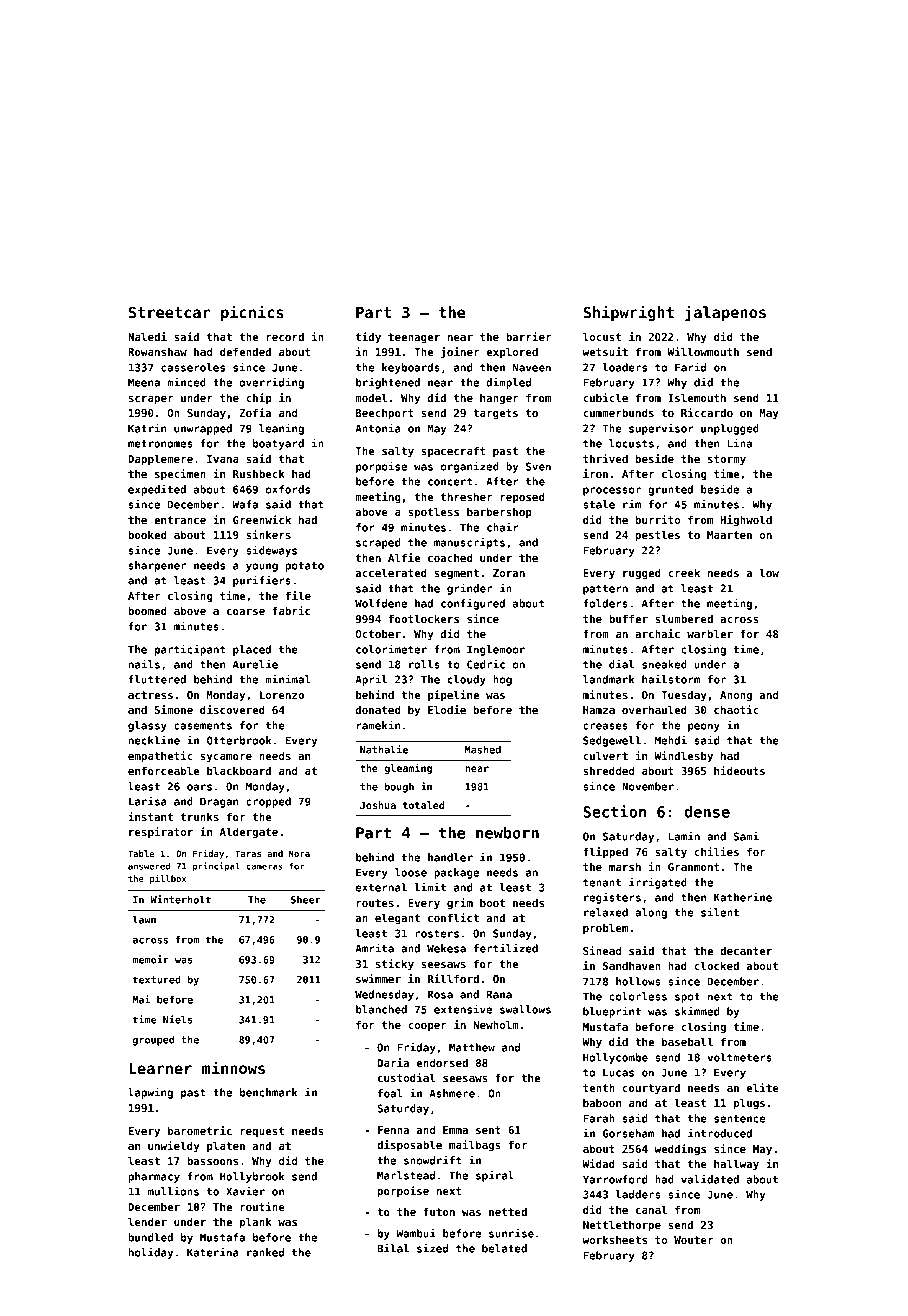 This screenshot has width=908, height=1316. What do you see at coordinates (693, 1240) in the screenshot?
I see `Wouter` at bounding box center [693, 1240].
